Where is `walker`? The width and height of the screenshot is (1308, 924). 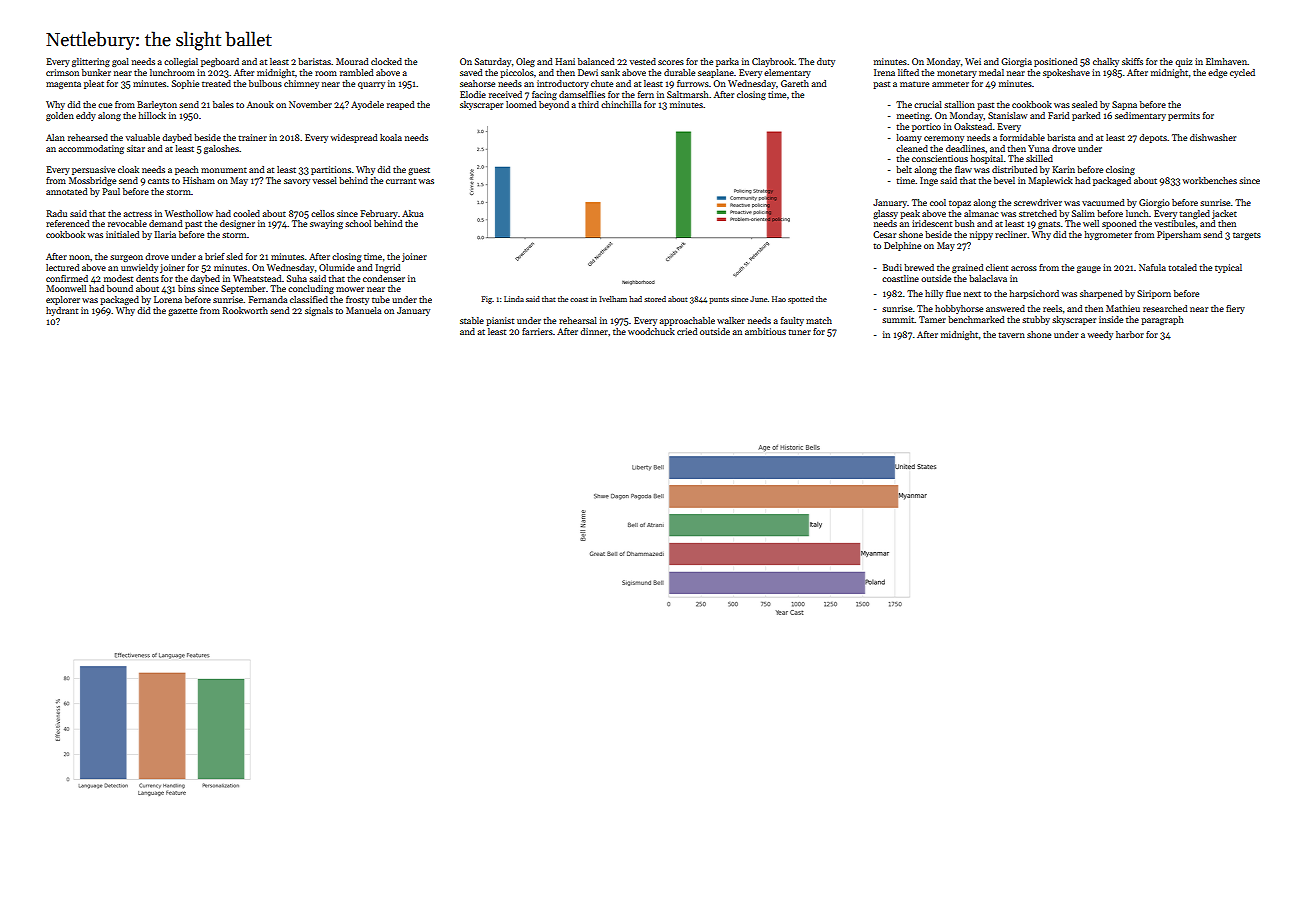
walker is located at coordinates (731, 320).
